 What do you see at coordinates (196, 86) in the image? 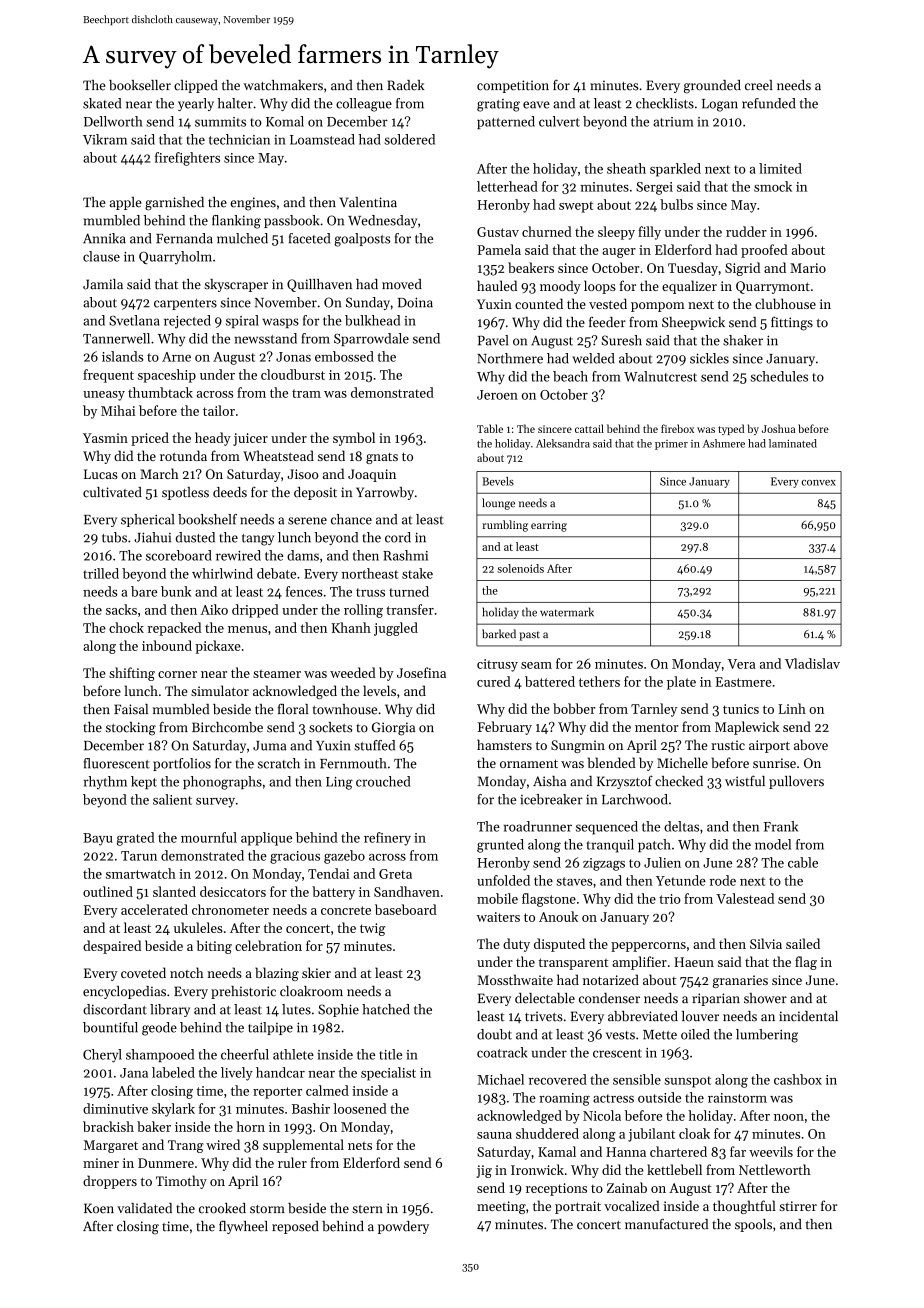
I see `clipped` at bounding box center [196, 86].
